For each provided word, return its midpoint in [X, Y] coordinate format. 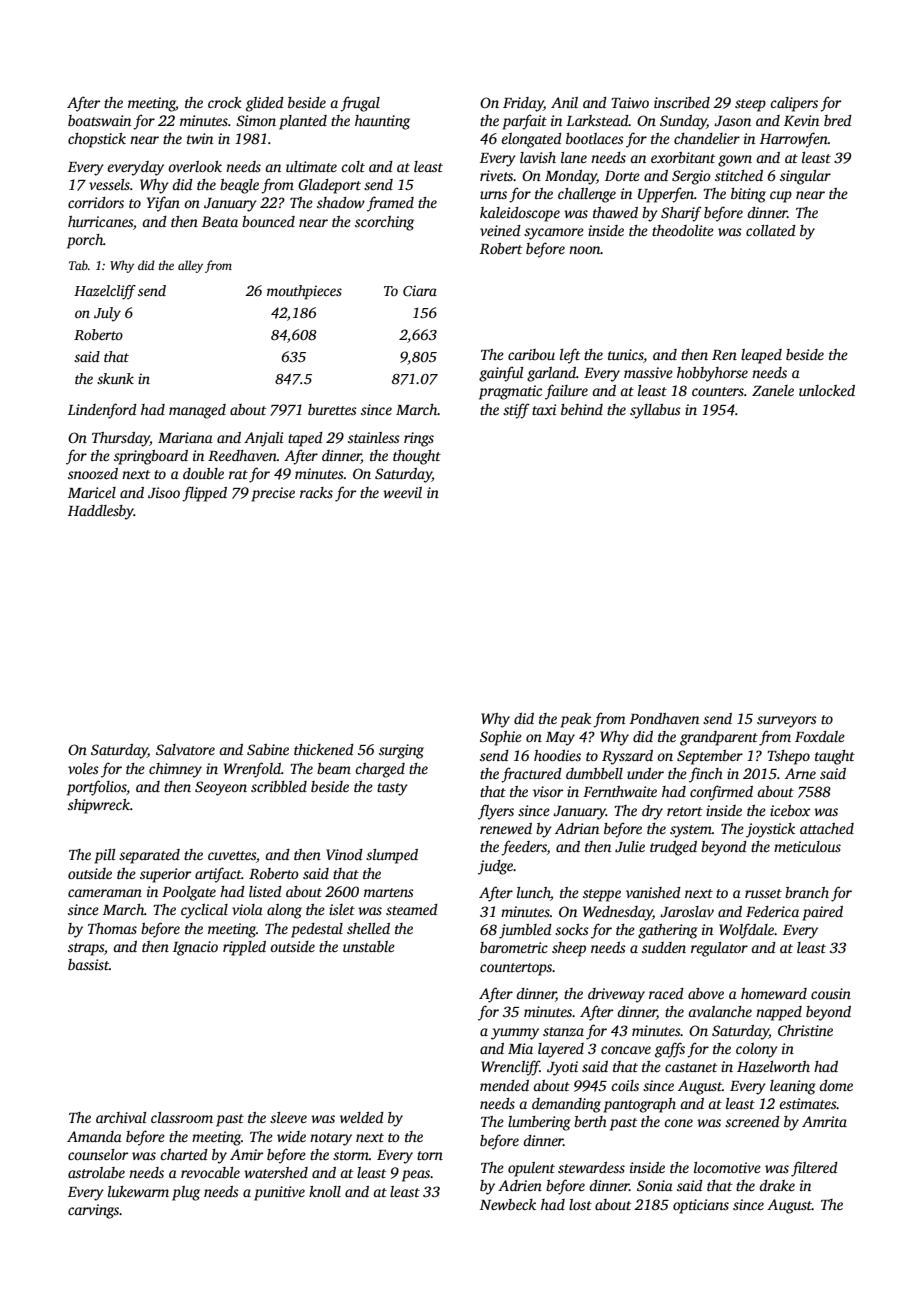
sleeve [288, 1117]
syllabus [655, 411]
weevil [402, 492]
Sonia [655, 1185]
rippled [244, 948]
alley [190, 266]
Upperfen [666, 195]
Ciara [420, 290]
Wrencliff [510, 1068]
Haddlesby [101, 512]
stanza [563, 1031]
